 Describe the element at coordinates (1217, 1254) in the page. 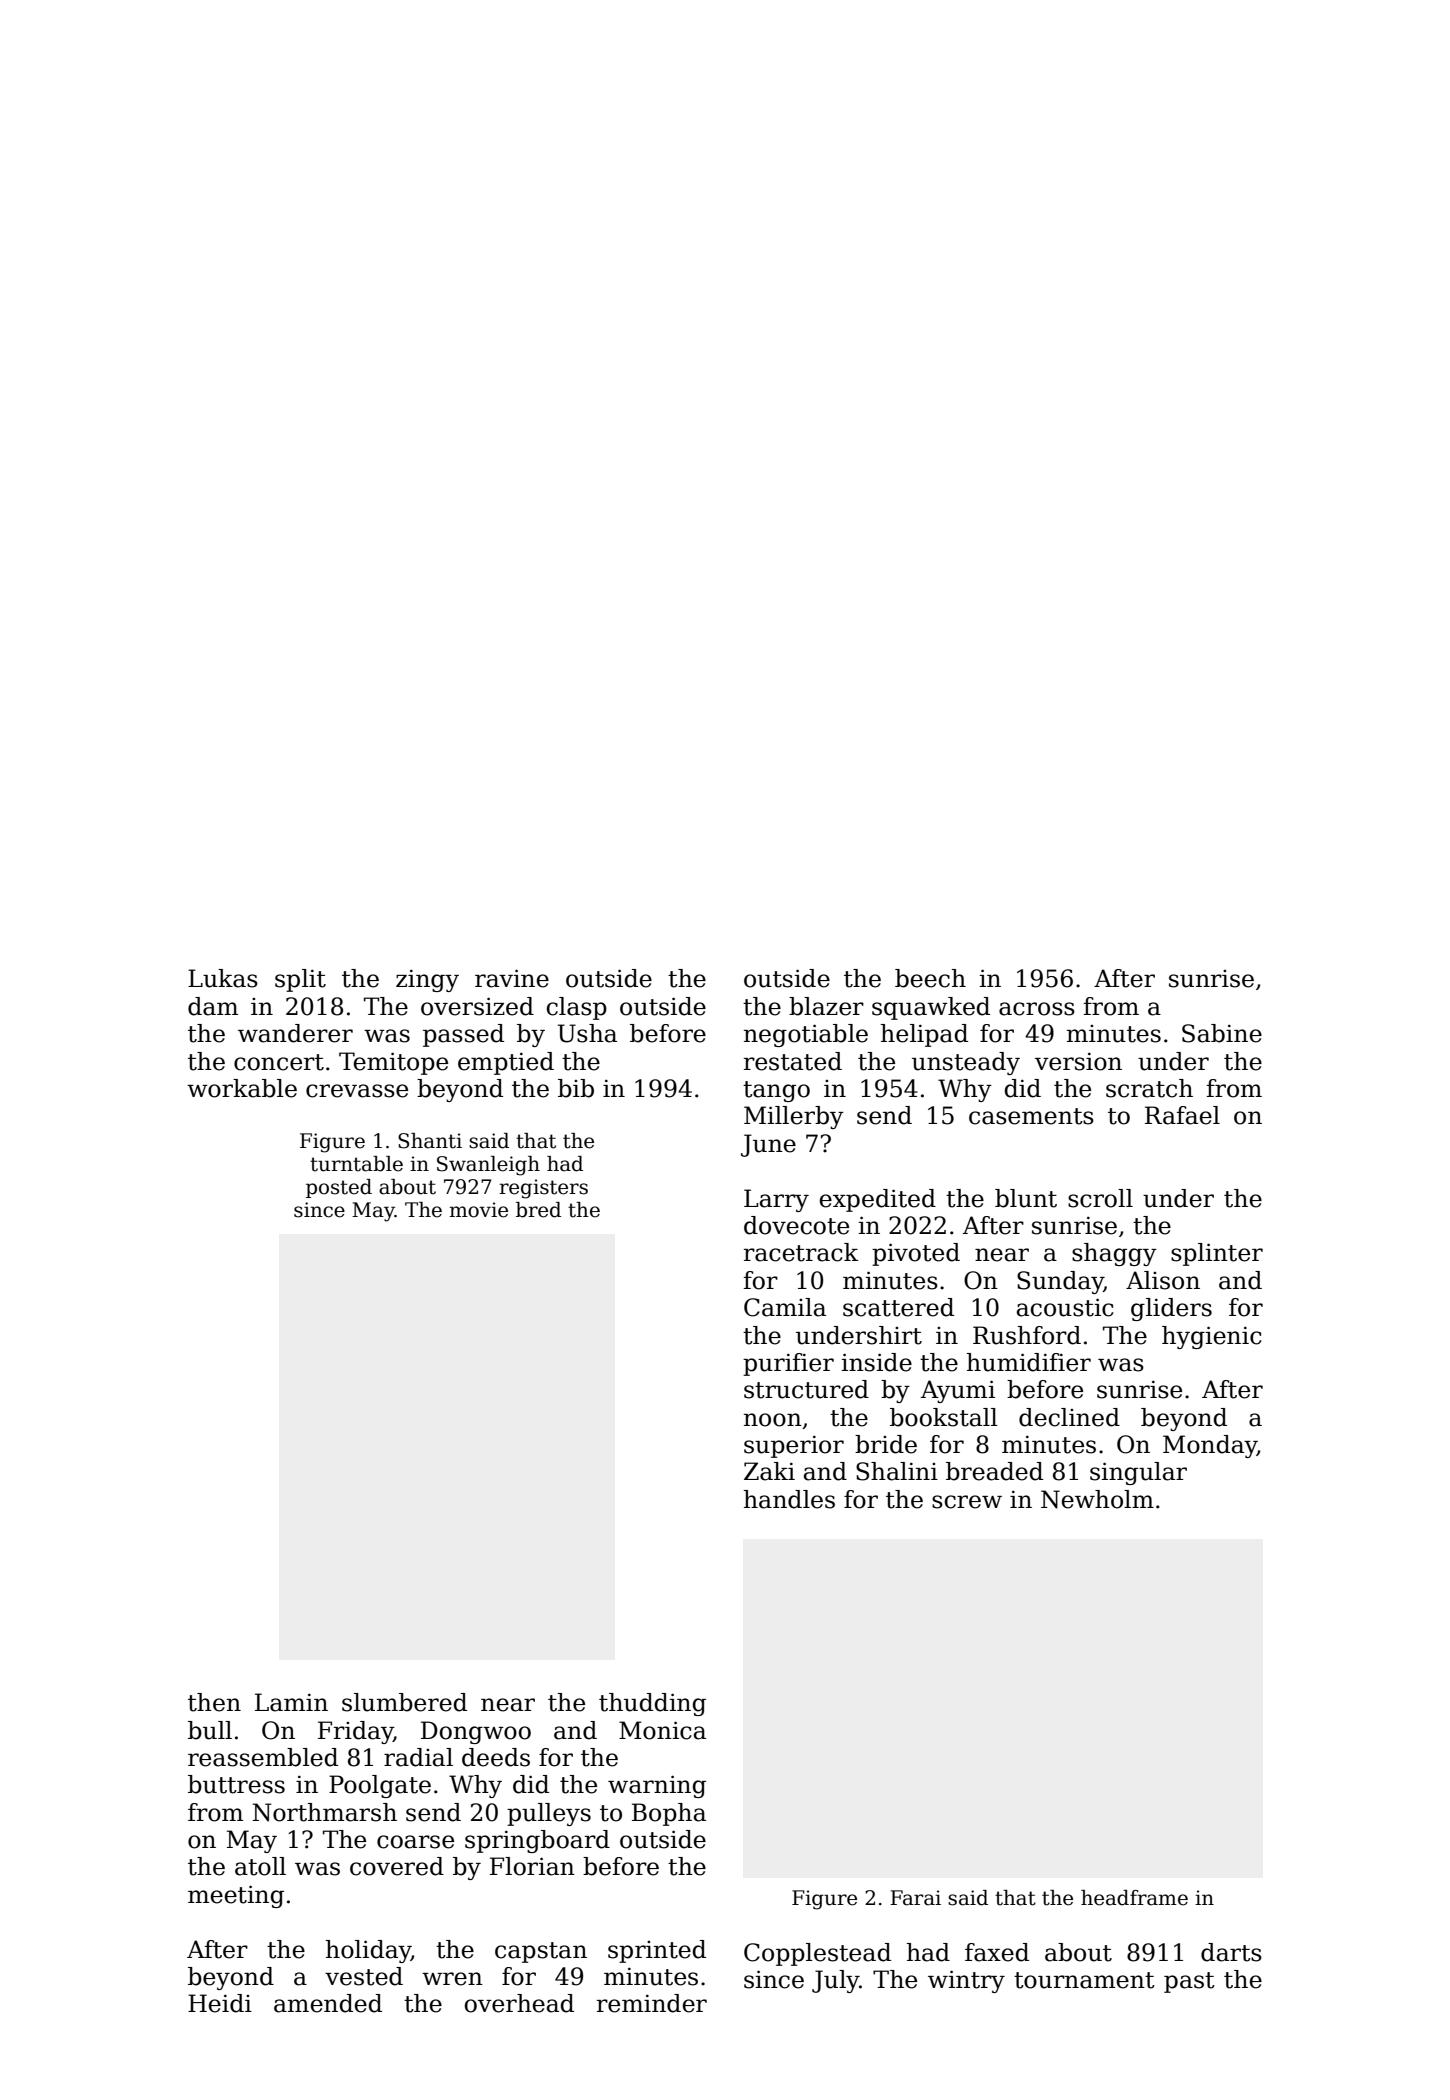

I see `splinter` at that location.
